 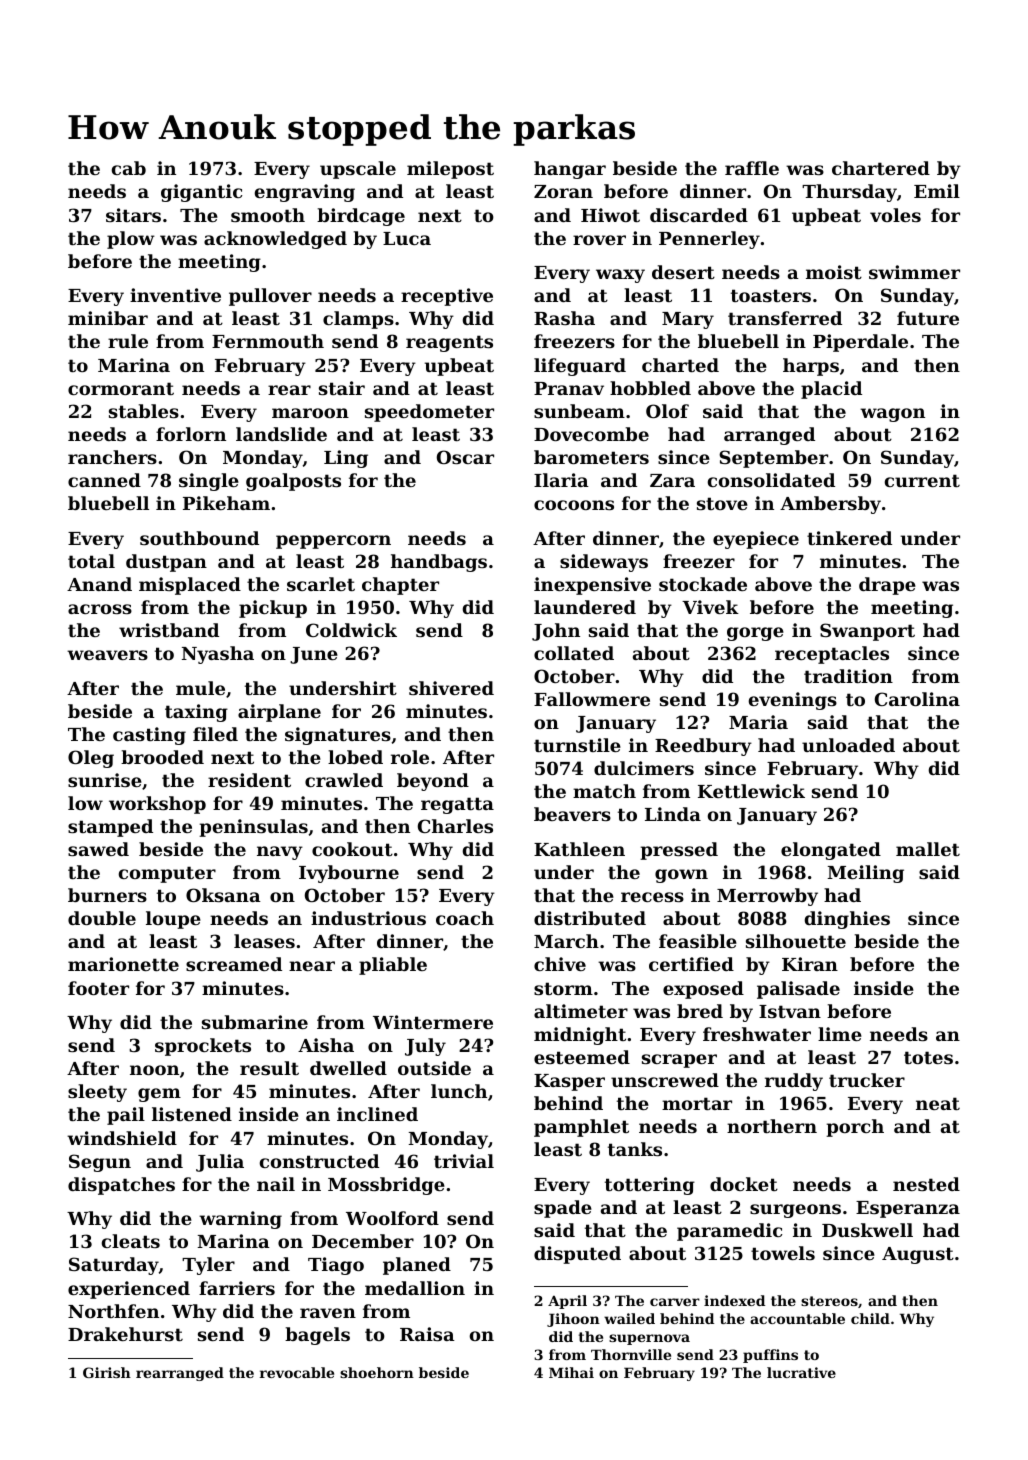 I want to click on Rasha, so click(x=564, y=318).
